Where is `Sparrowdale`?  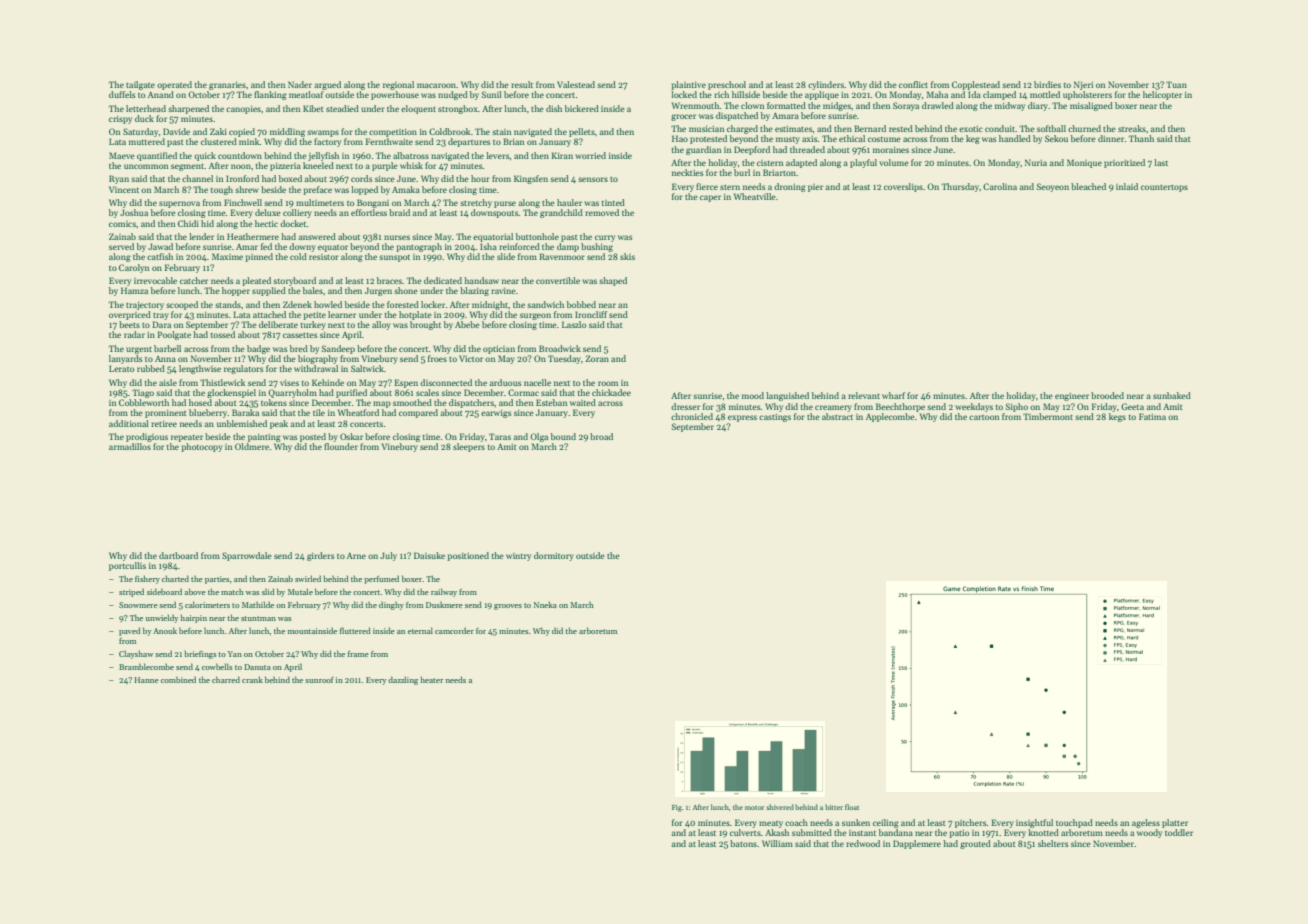 Sparrowdale is located at coordinates (247, 556).
